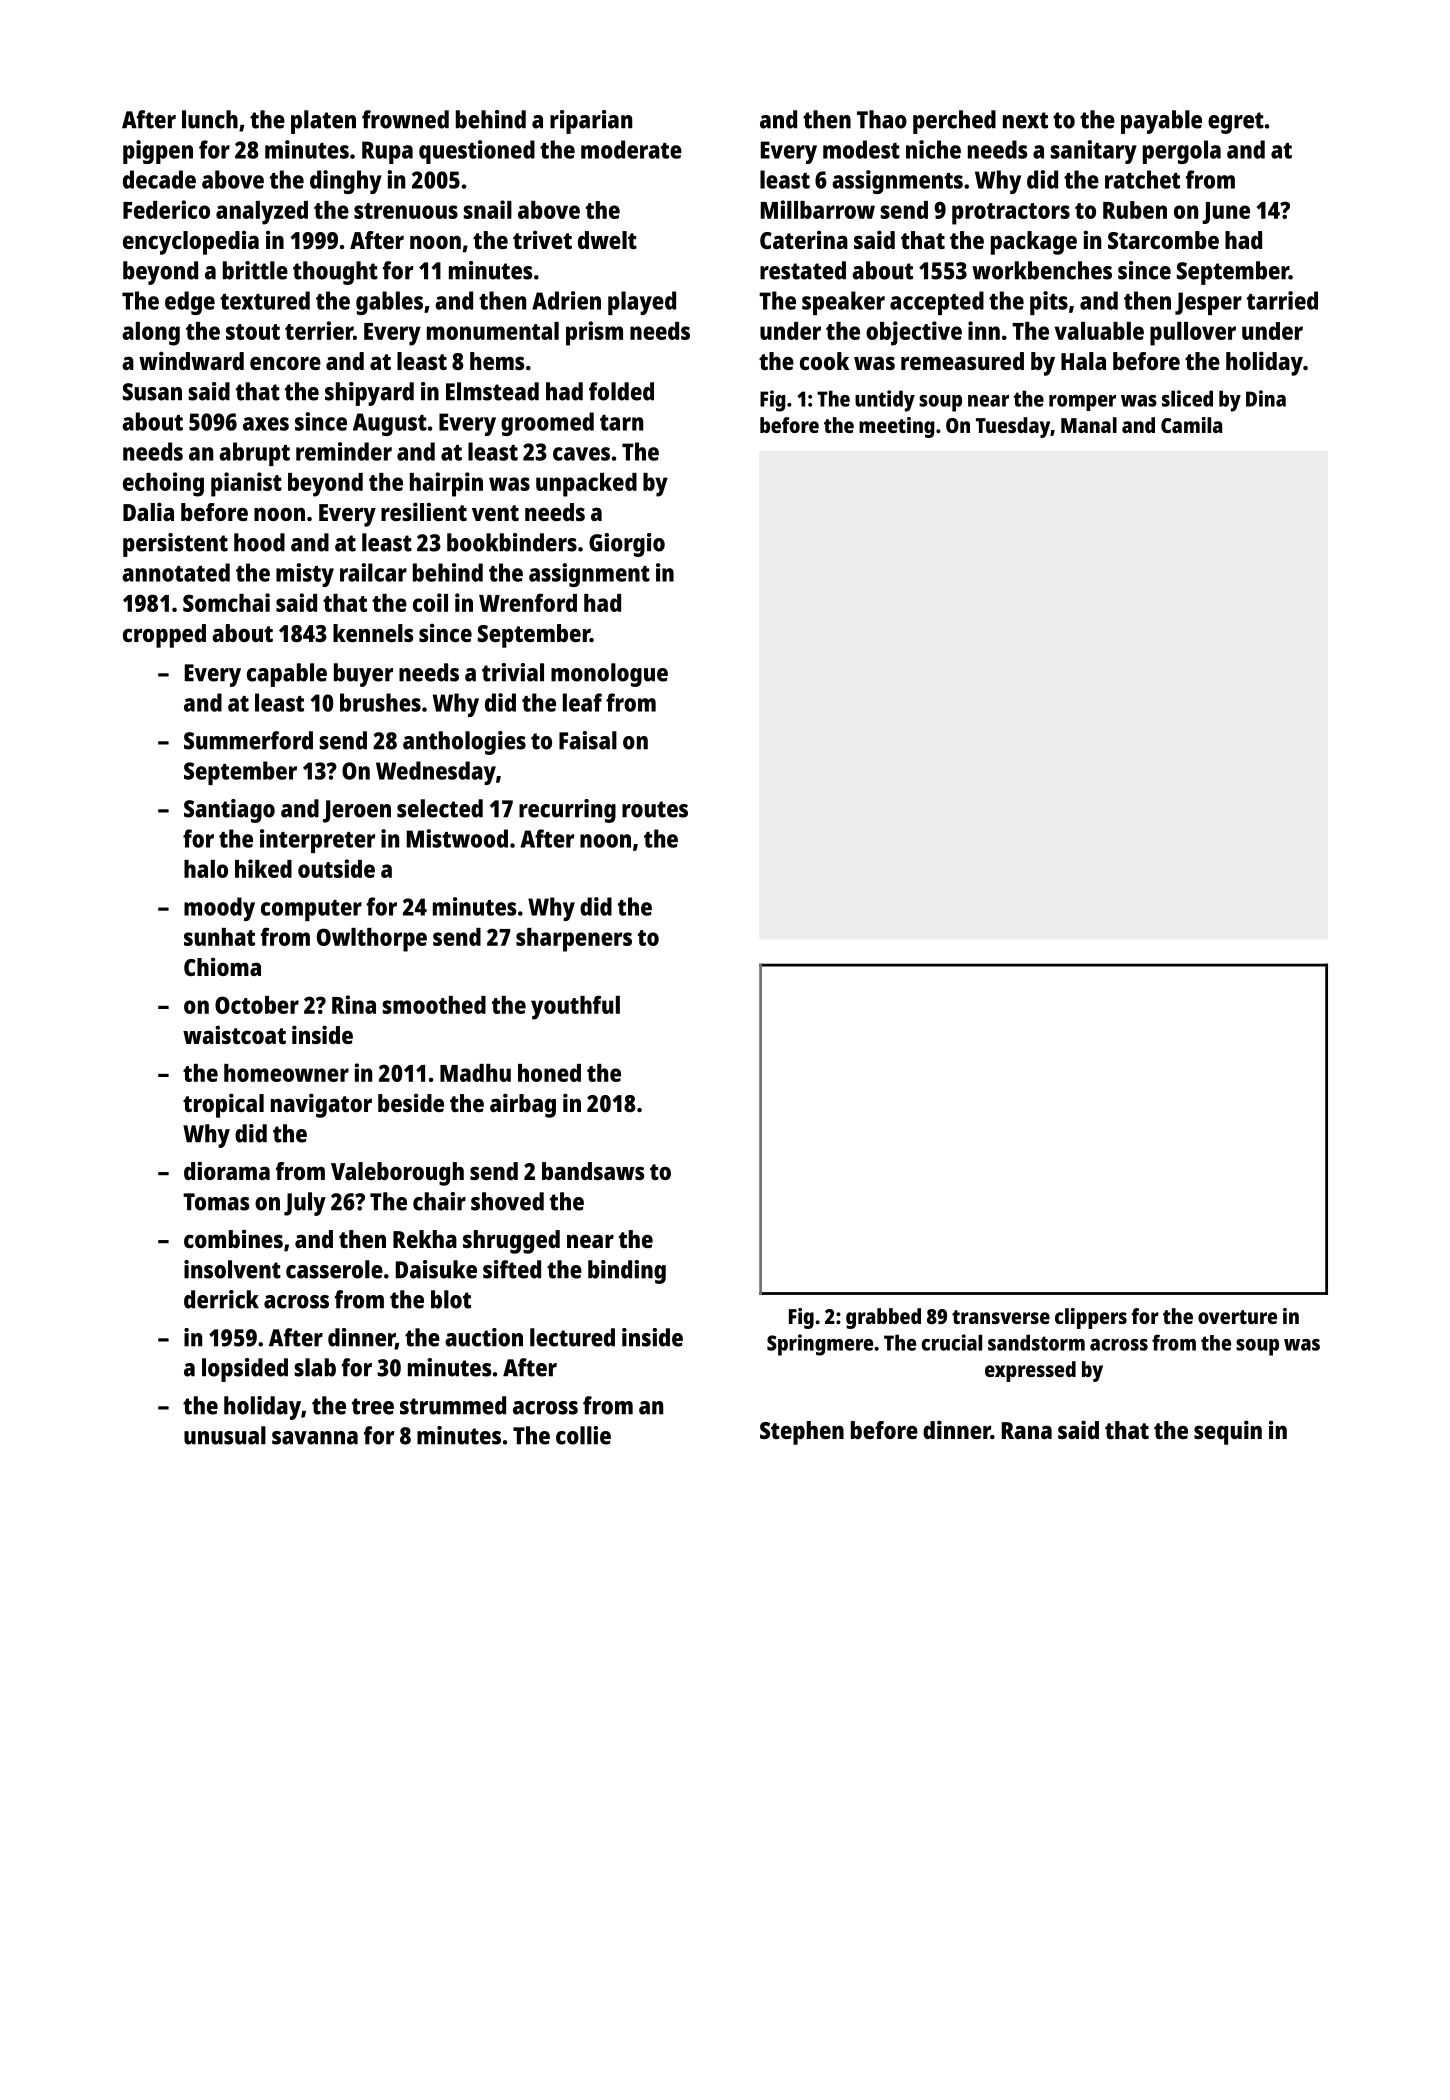 This page has height=2100, width=1450. What do you see at coordinates (164, 636) in the page?
I see `cropped` at bounding box center [164, 636].
